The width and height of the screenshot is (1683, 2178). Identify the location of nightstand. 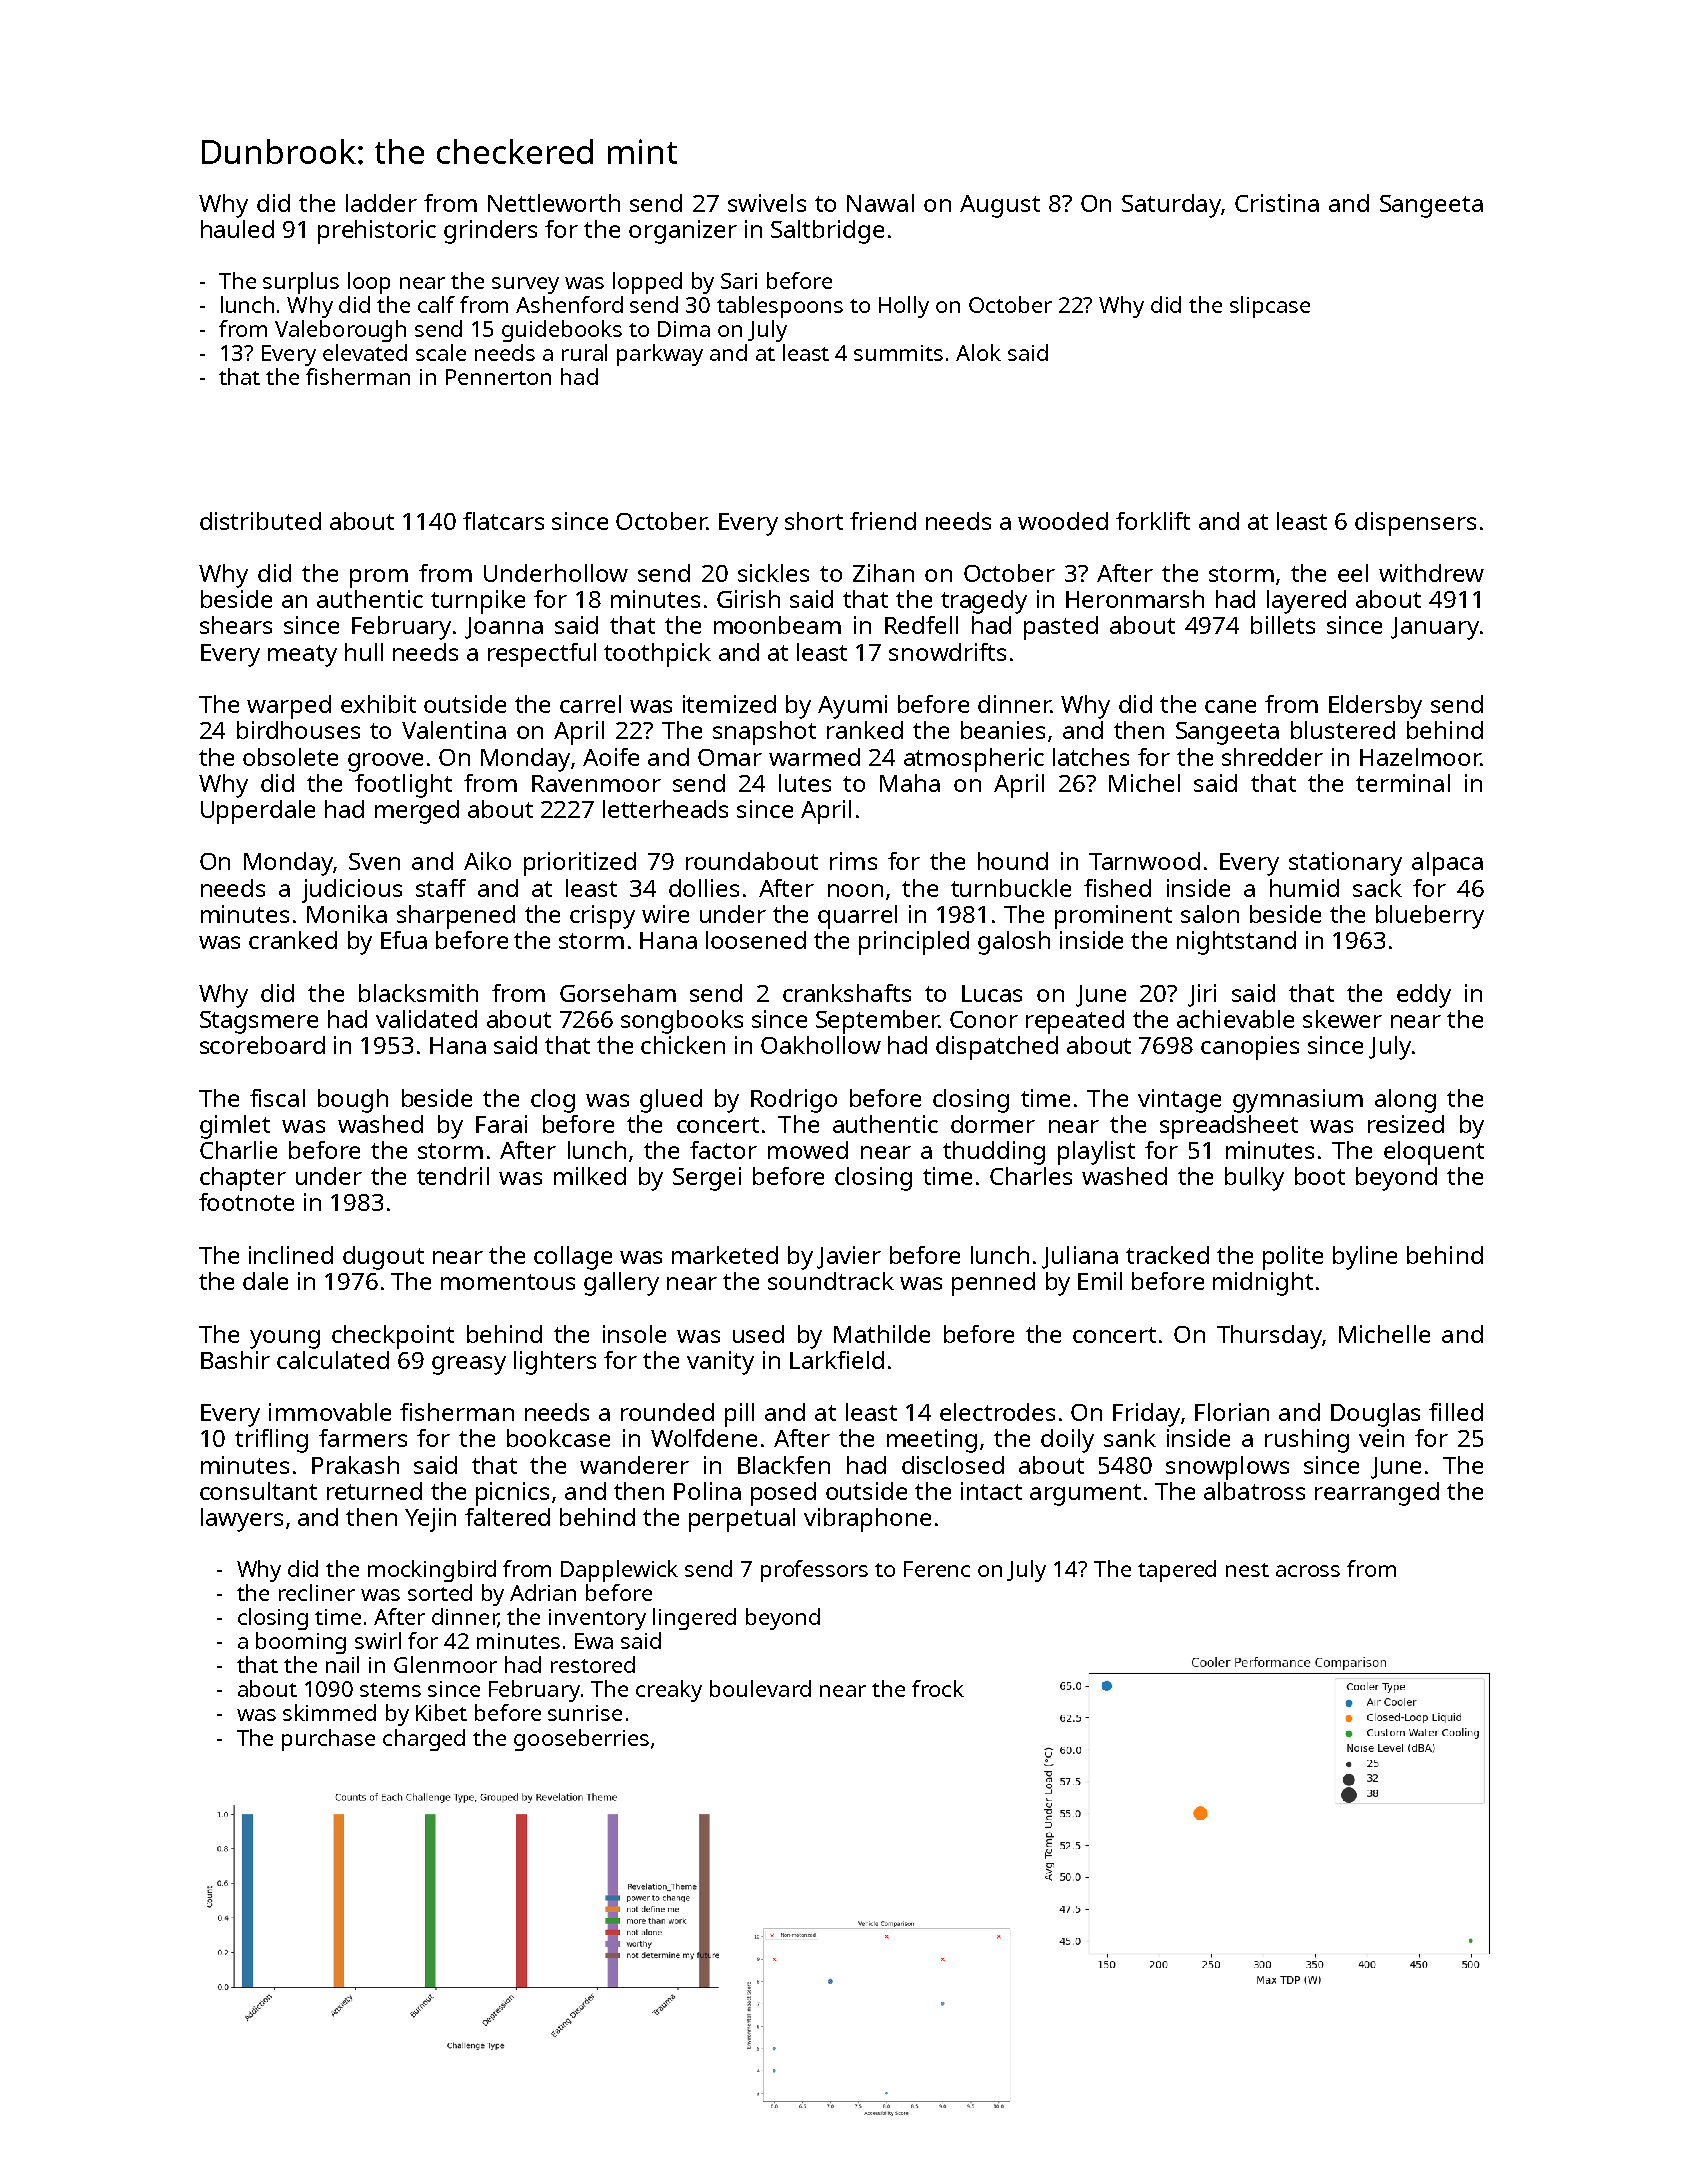
(1236, 943).
